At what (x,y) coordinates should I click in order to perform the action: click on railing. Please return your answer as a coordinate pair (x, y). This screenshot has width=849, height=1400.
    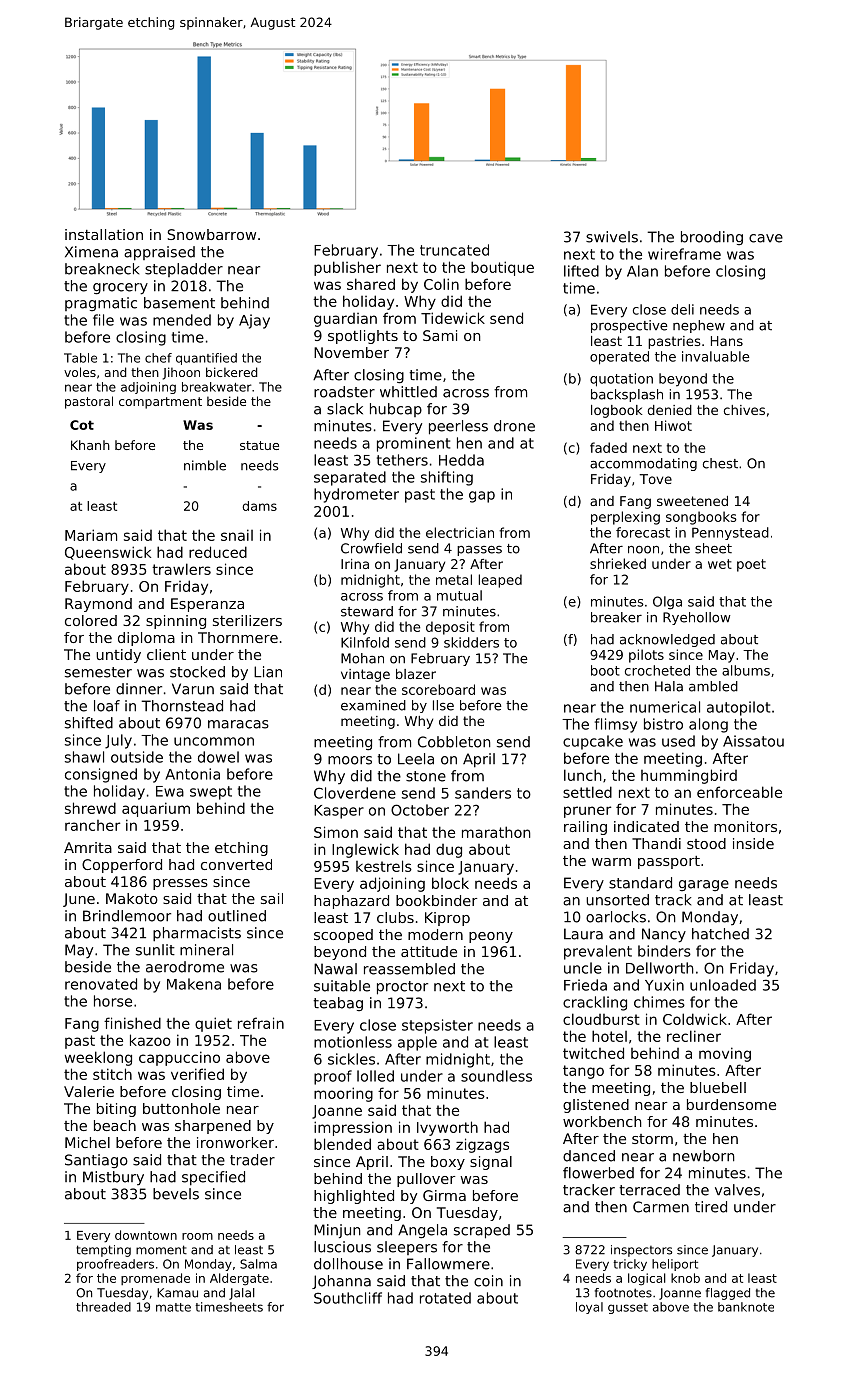
    Looking at the image, I should click on (585, 828).
